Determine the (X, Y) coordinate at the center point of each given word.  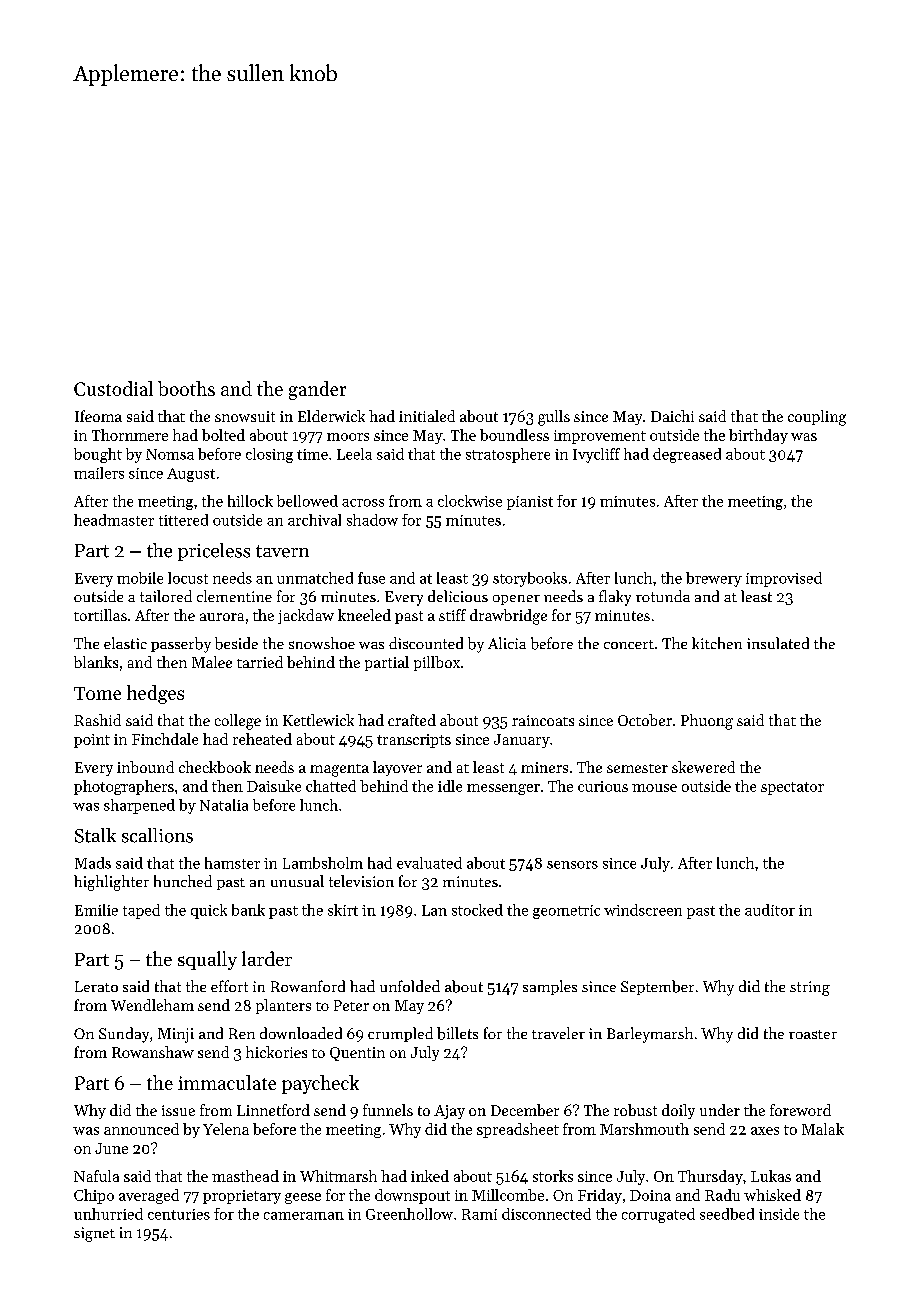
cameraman (304, 1216)
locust (188, 578)
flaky (615, 598)
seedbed (727, 1214)
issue (178, 1110)
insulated (778, 643)
